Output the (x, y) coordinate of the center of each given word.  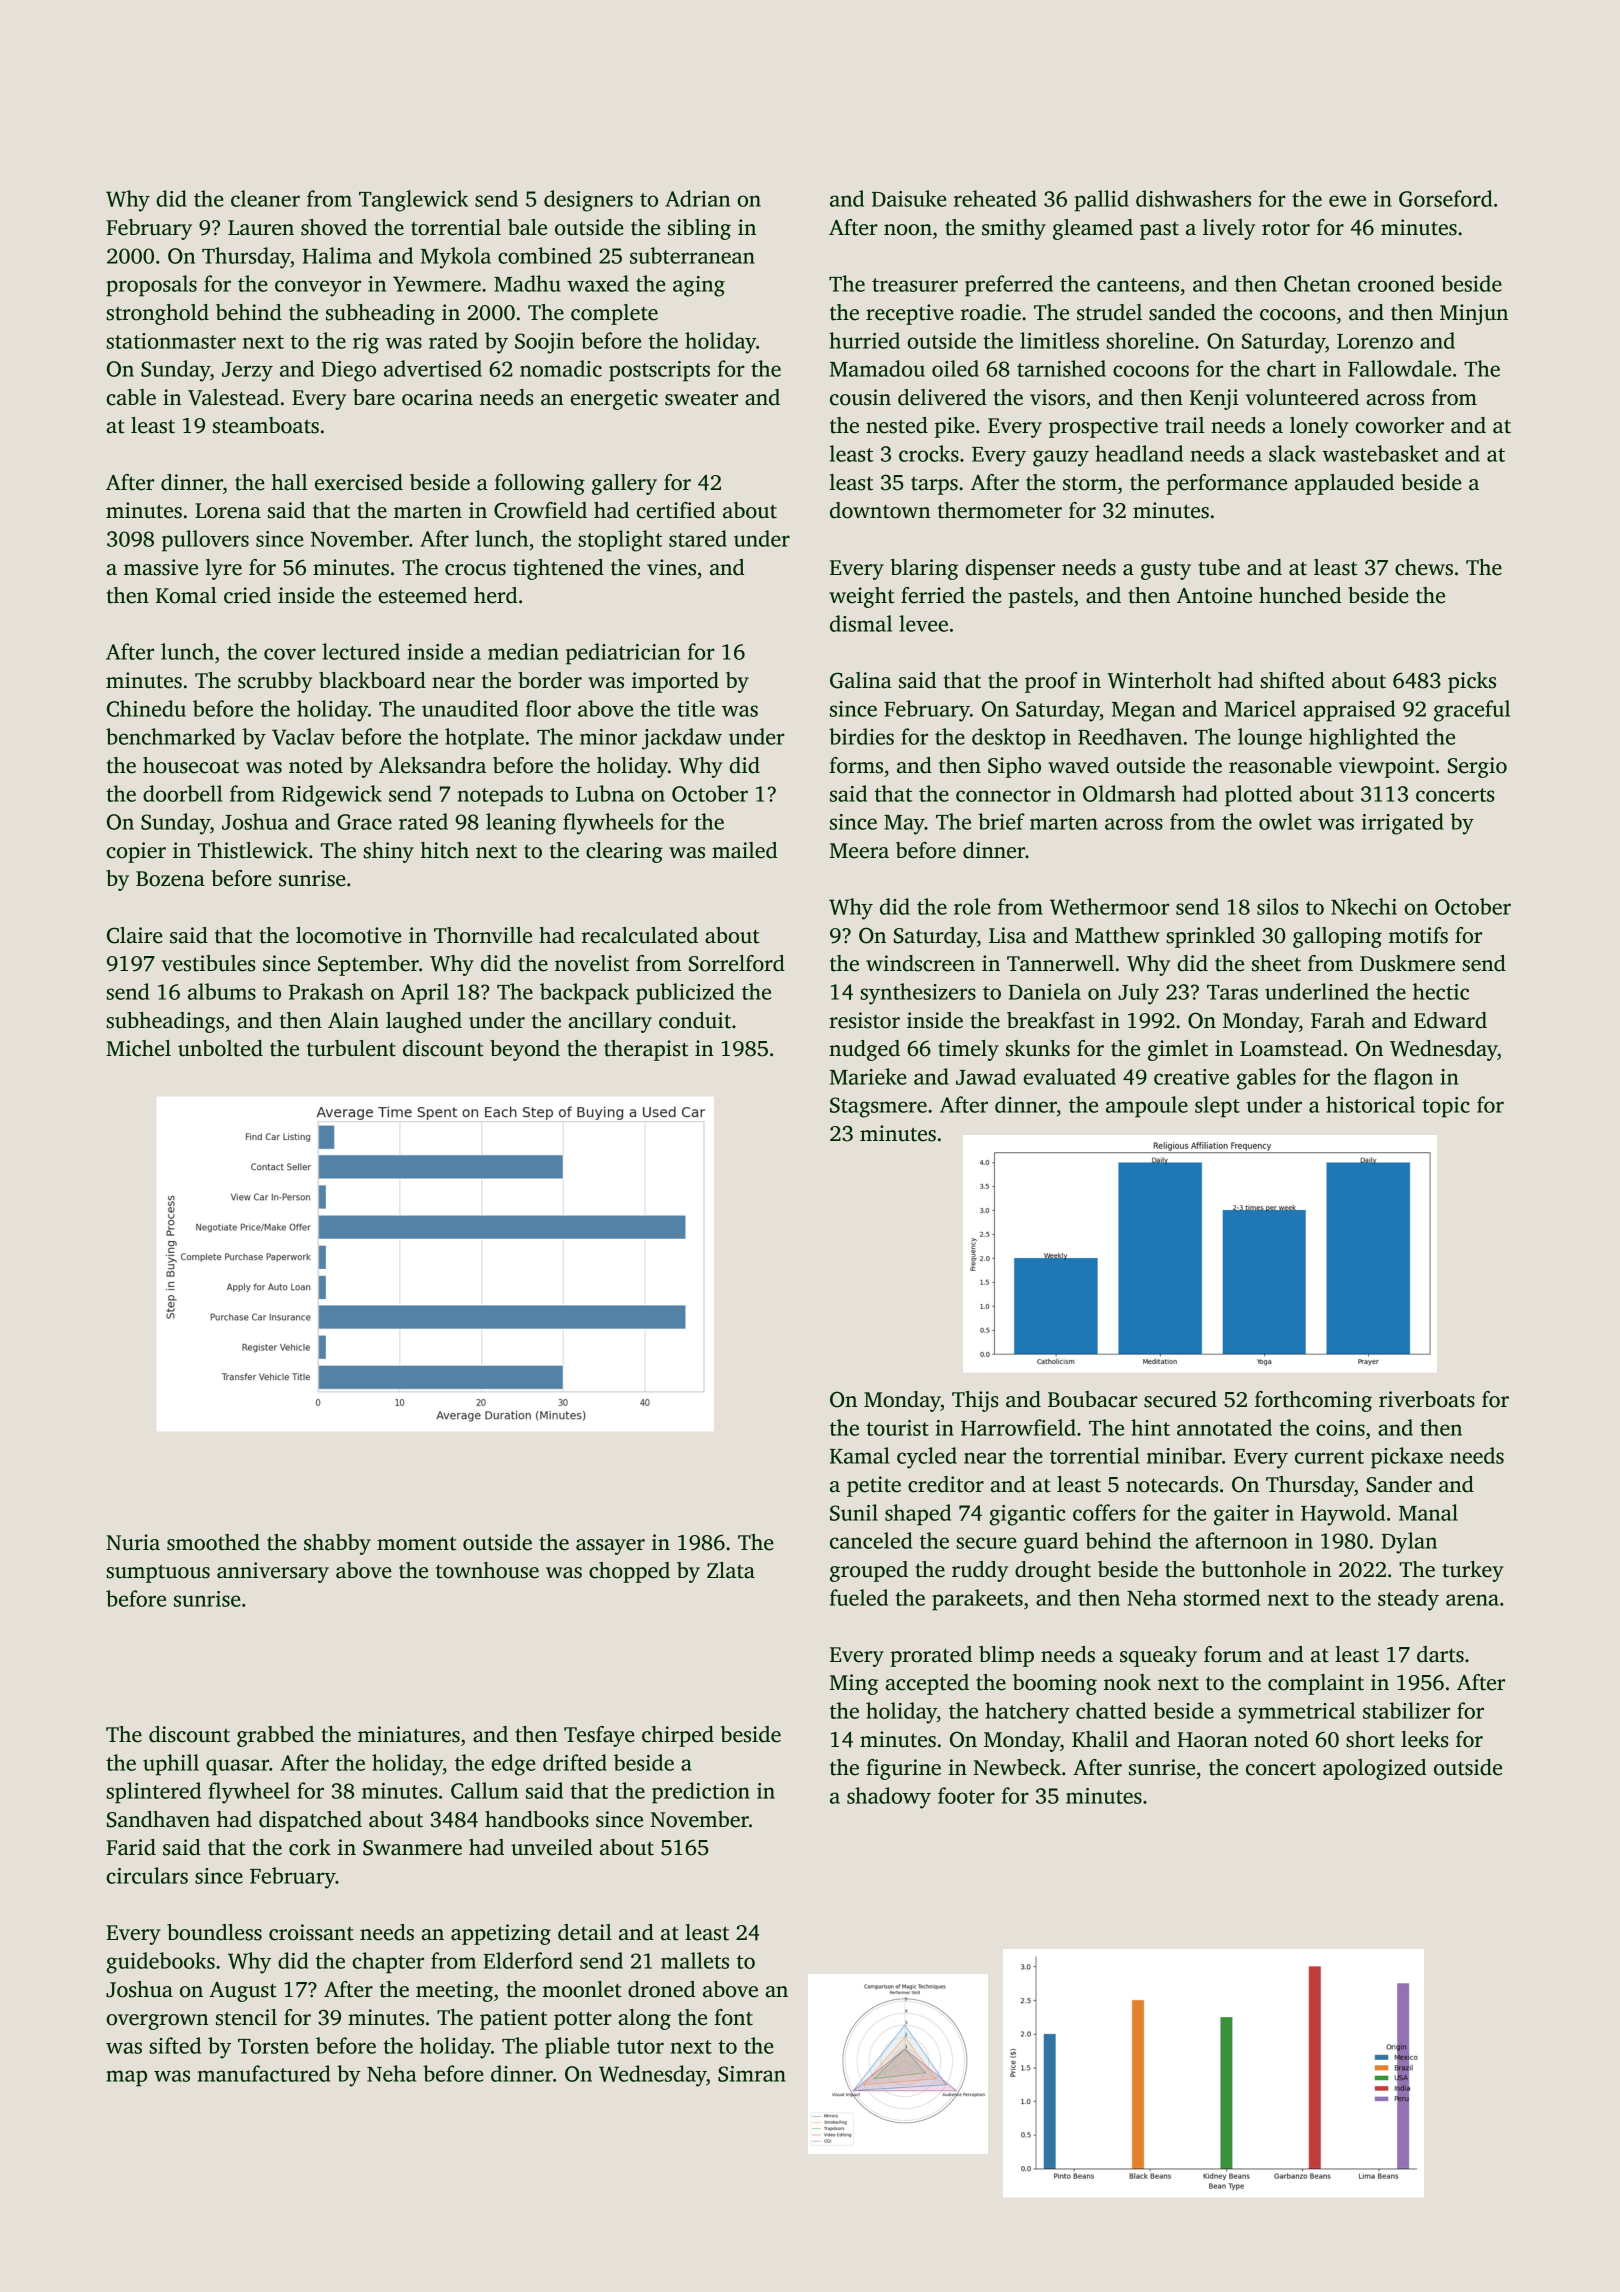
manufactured (264, 2073)
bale (527, 227)
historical (1370, 1104)
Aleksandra (432, 765)
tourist (897, 1428)
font (734, 2017)
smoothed (213, 1542)
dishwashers (1193, 198)
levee (923, 623)
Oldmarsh (1129, 793)
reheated (995, 198)
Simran (752, 2074)
